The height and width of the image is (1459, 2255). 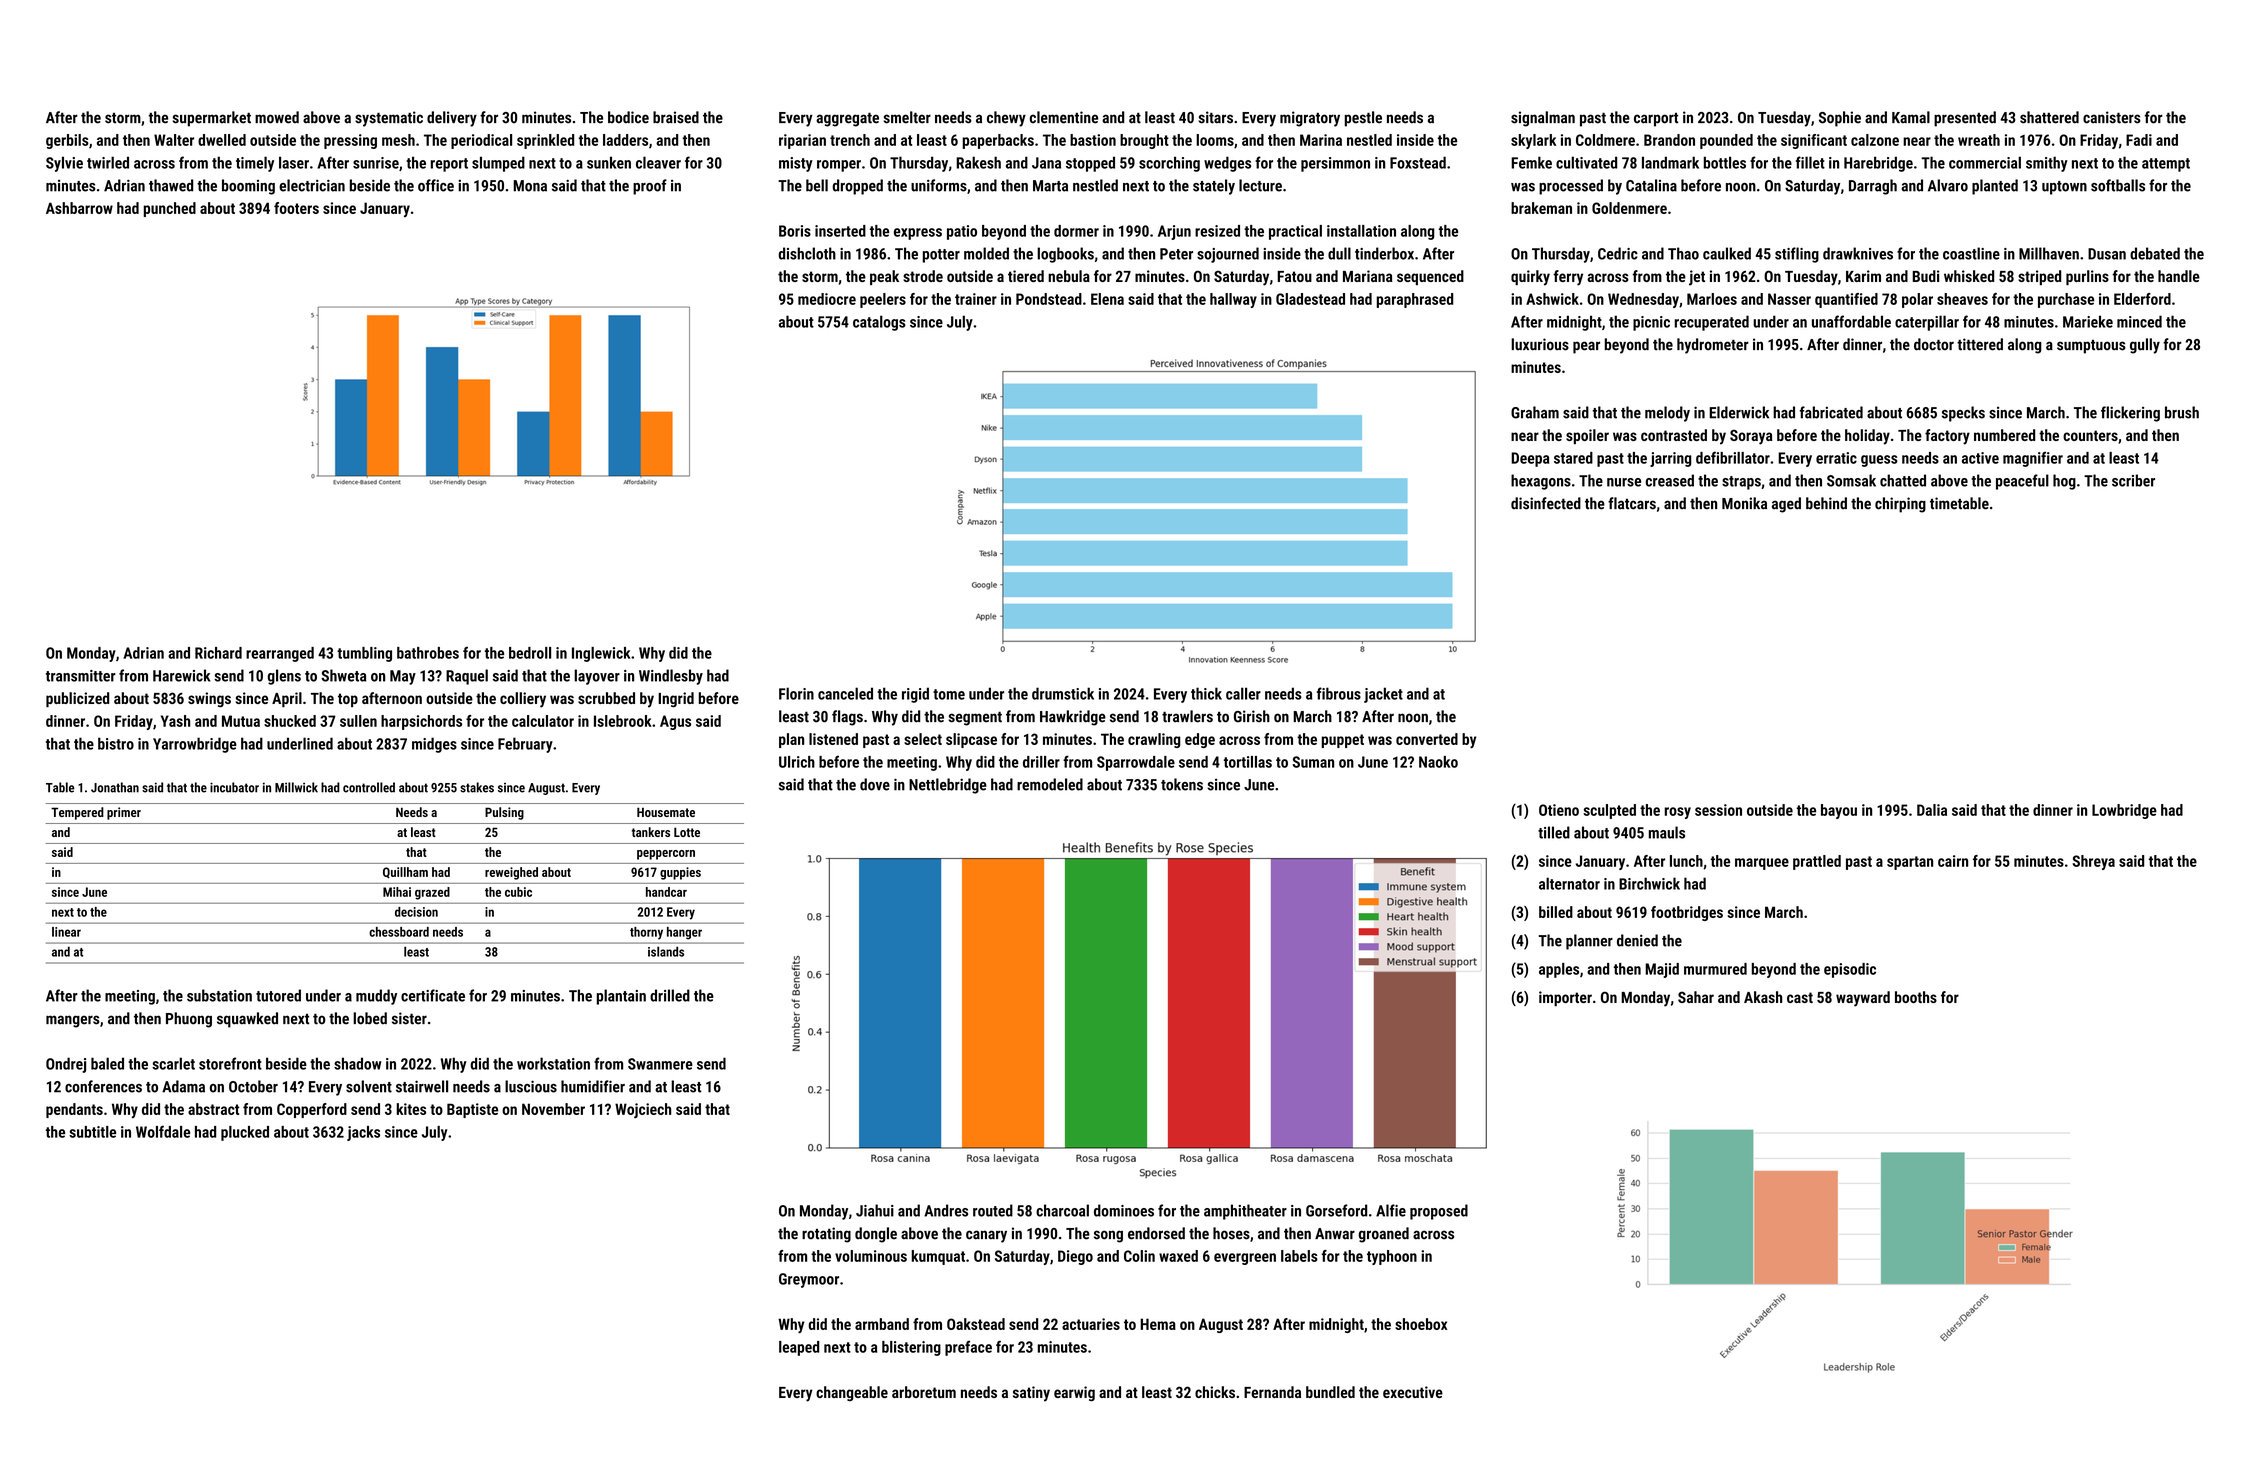 What do you see at coordinates (1687, 913) in the image?
I see `footbridges` at bounding box center [1687, 913].
